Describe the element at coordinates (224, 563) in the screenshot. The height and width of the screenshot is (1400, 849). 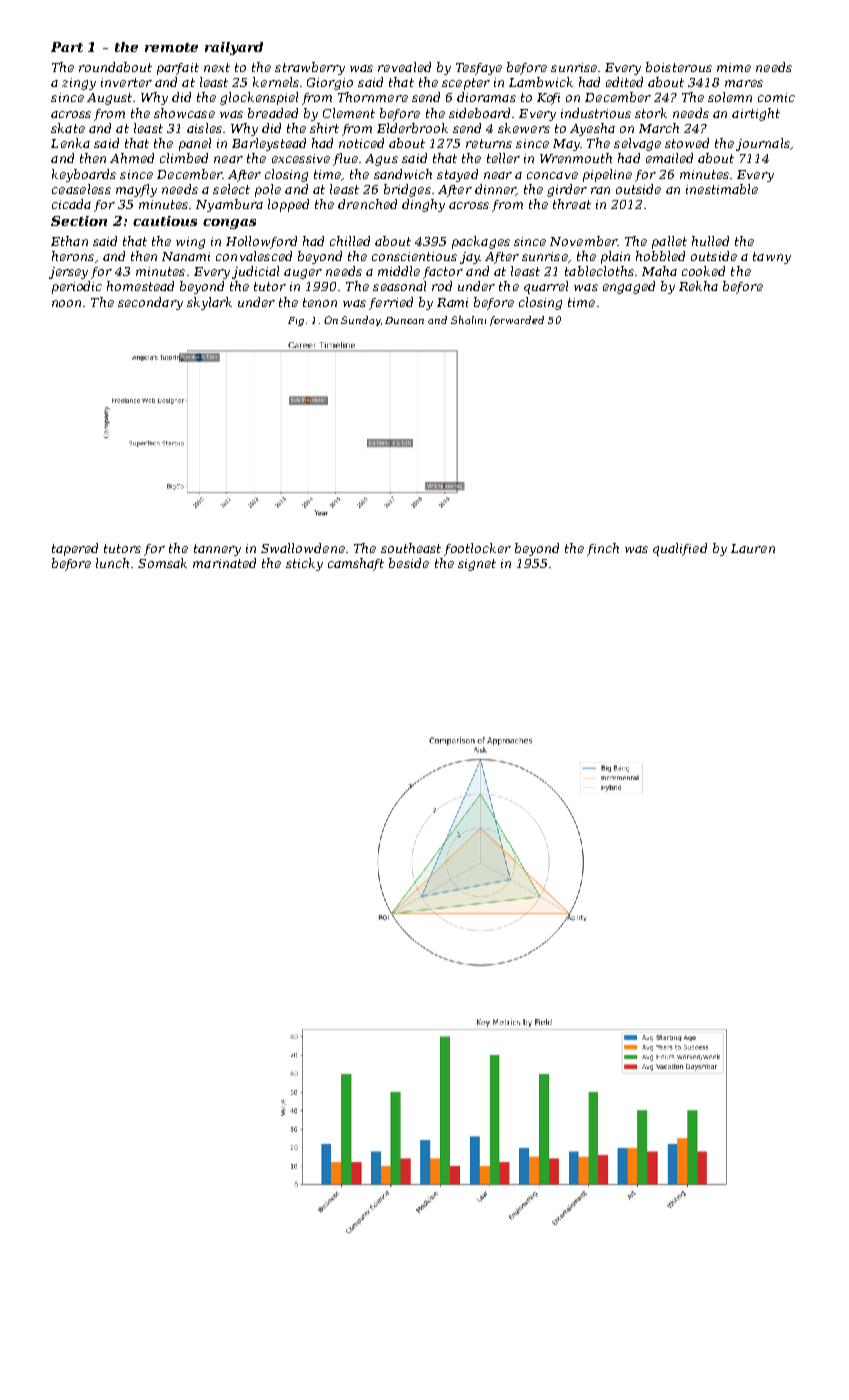
I see `marinated` at that location.
